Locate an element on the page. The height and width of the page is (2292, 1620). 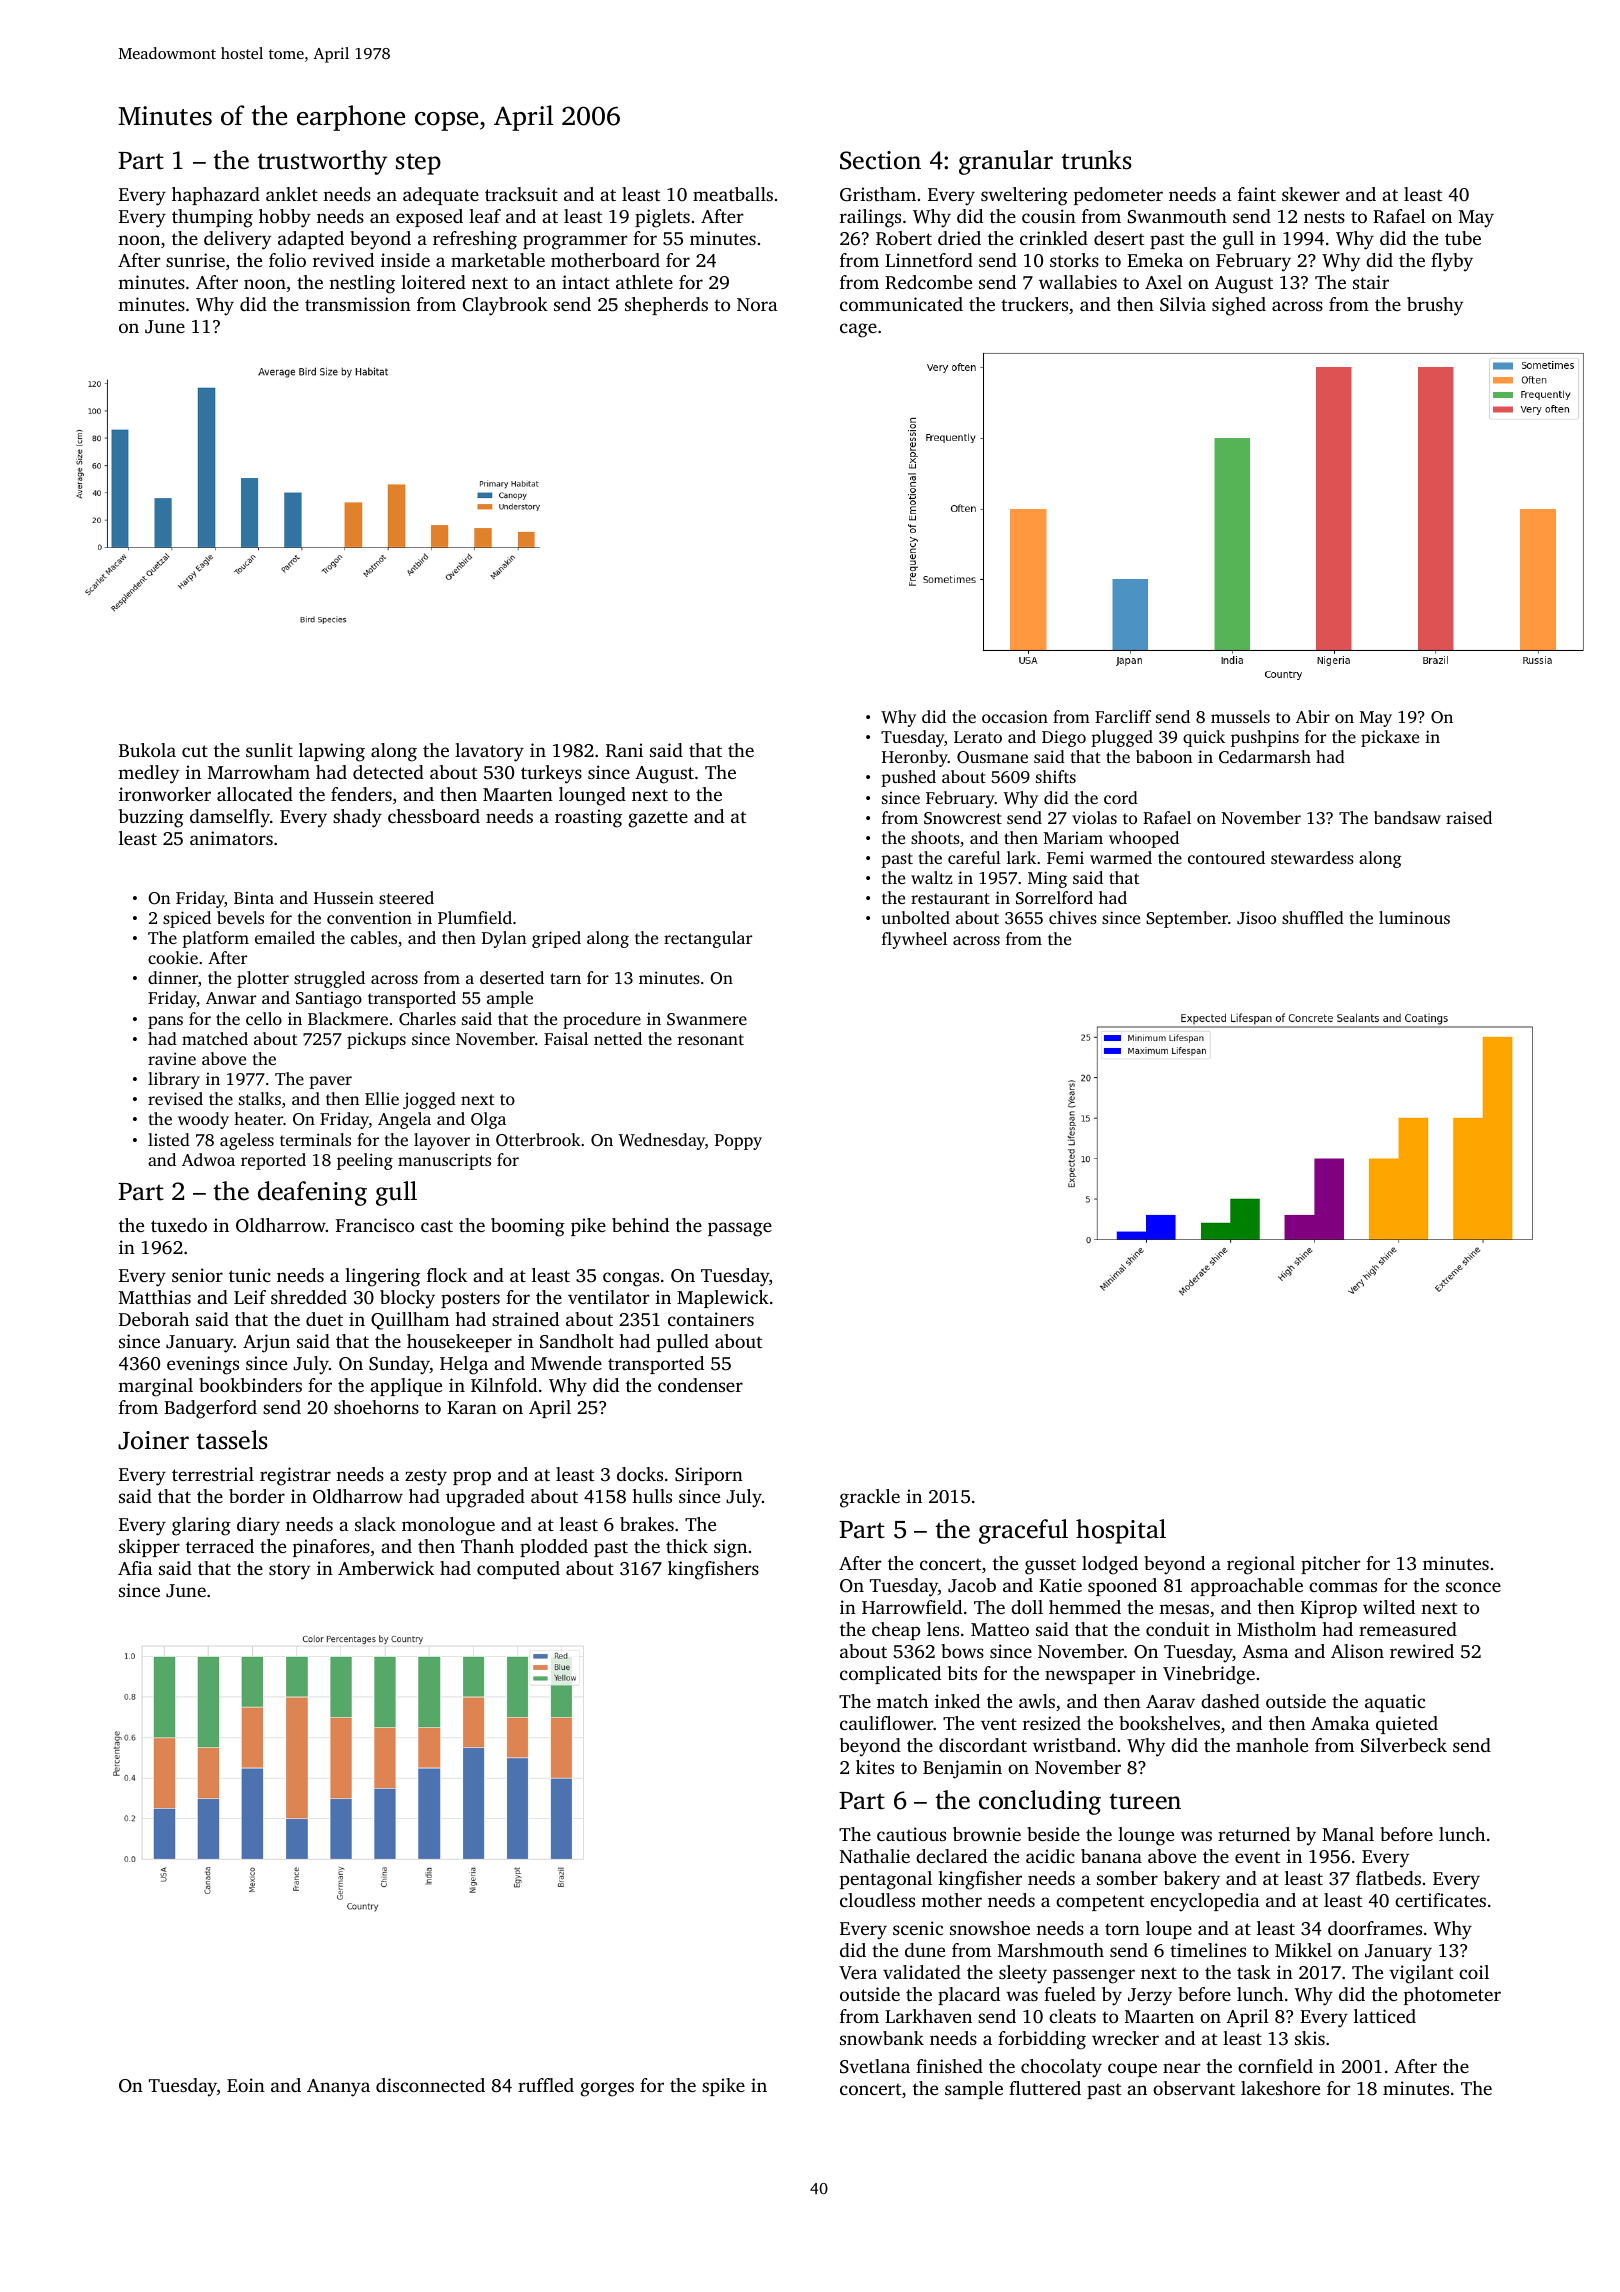
shepherds is located at coordinates (666, 306).
